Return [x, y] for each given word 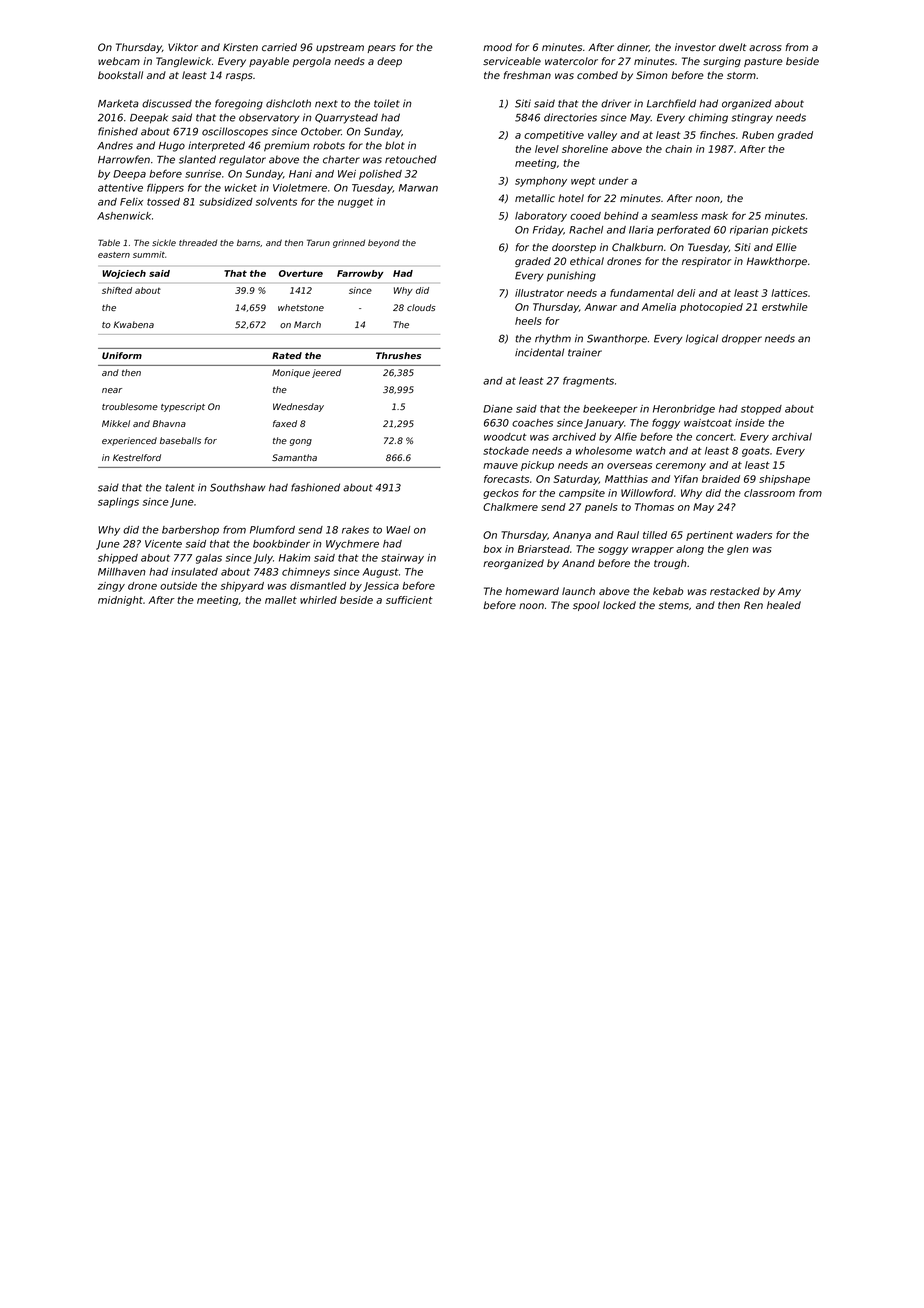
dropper [742, 339]
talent [180, 487]
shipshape [784, 480]
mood [497, 47]
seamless [674, 216]
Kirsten [240, 47]
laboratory [541, 217]
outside [178, 586]
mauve [500, 466]
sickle [164, 242]
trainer [585, 352]
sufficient [409, 600]
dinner [633, 47]
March [307, 324]
